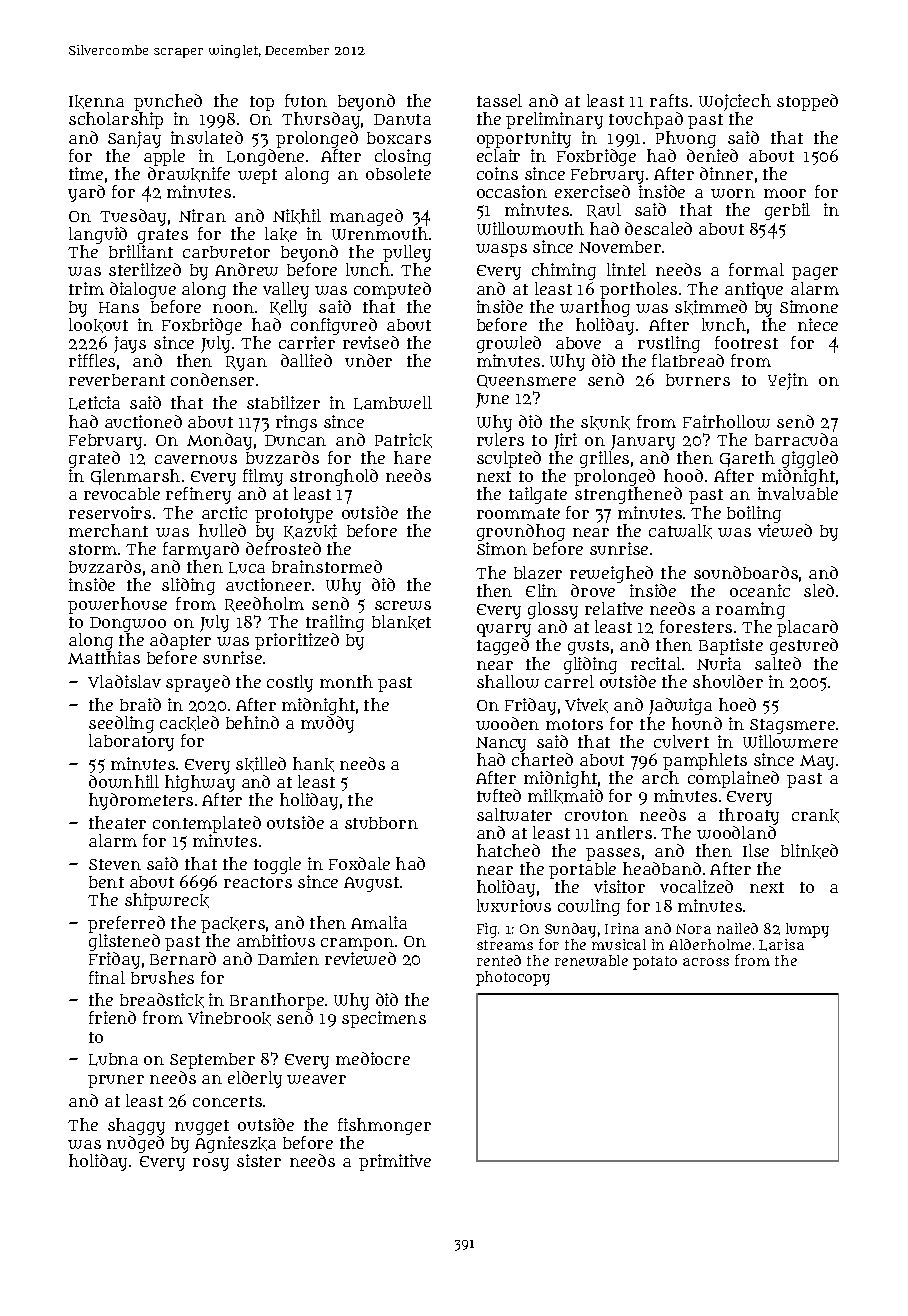 The image size is (908, 1316). I want to click on scholarship, so click(116, 120).
